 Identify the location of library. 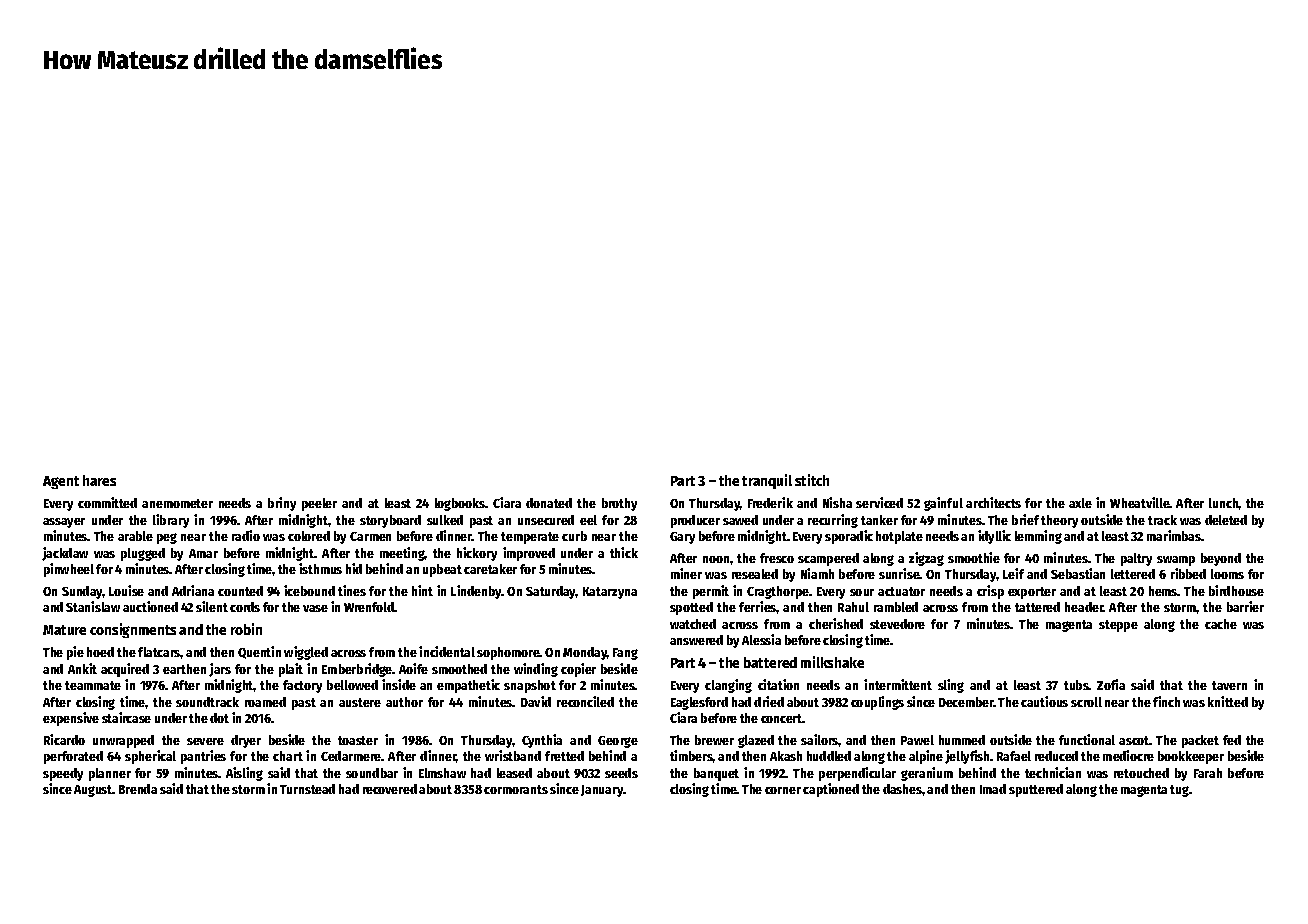
(171, 521).
